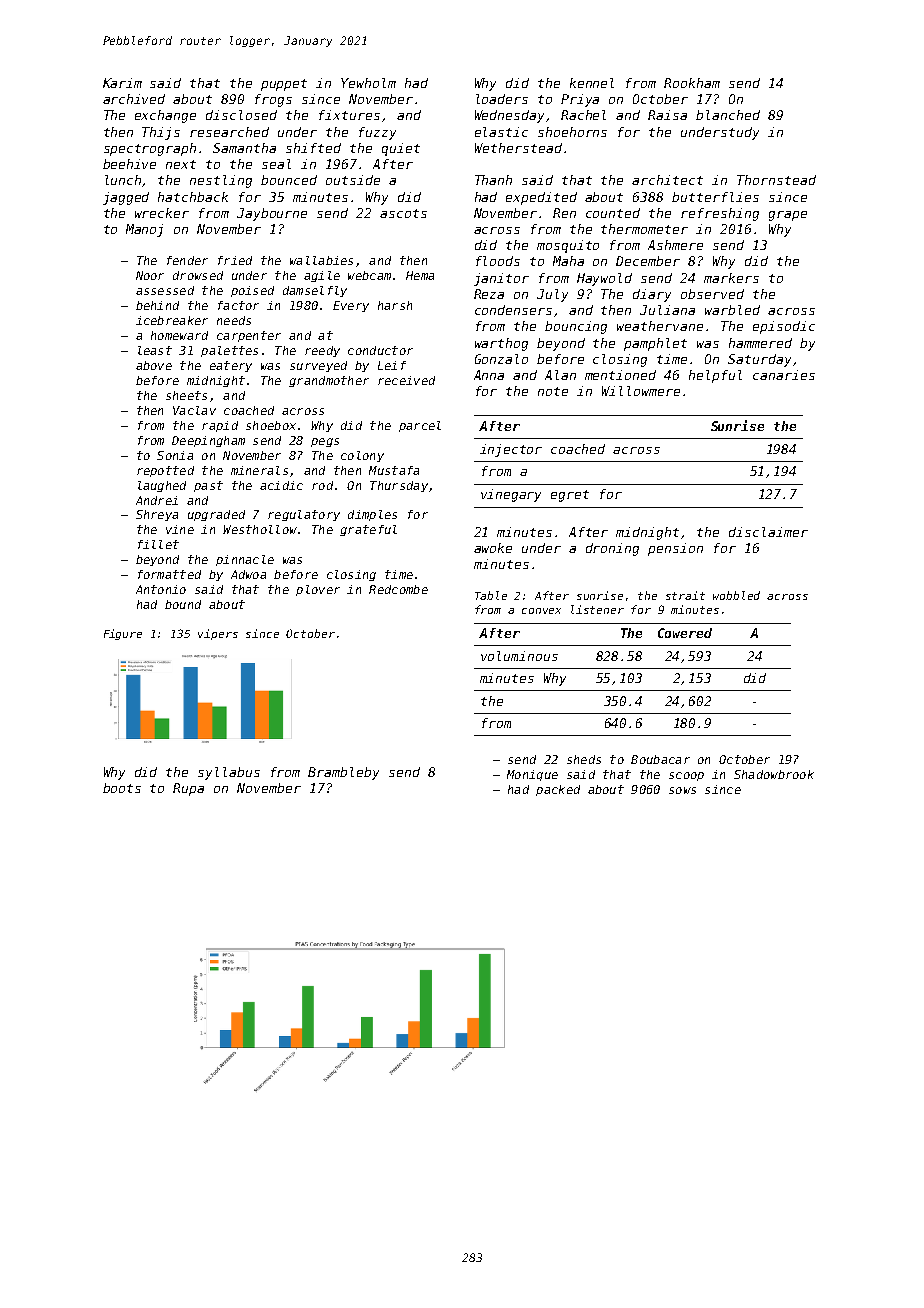 Image resolution: width=924 pixels, height=1308 pixels. I want to click on Rookham, so click(692, 83).
